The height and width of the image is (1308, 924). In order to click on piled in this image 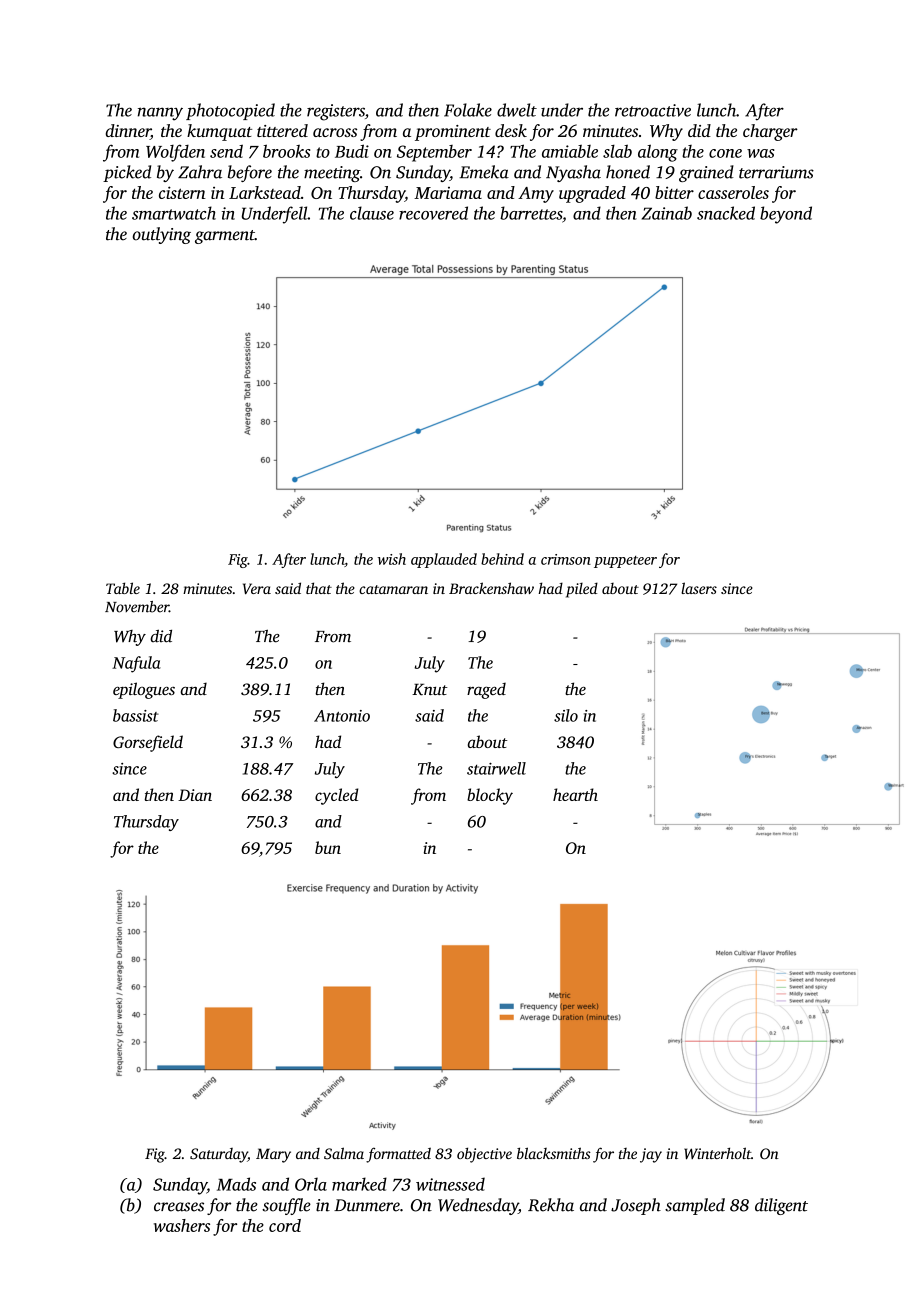, I will do `click(582, 590)`.
